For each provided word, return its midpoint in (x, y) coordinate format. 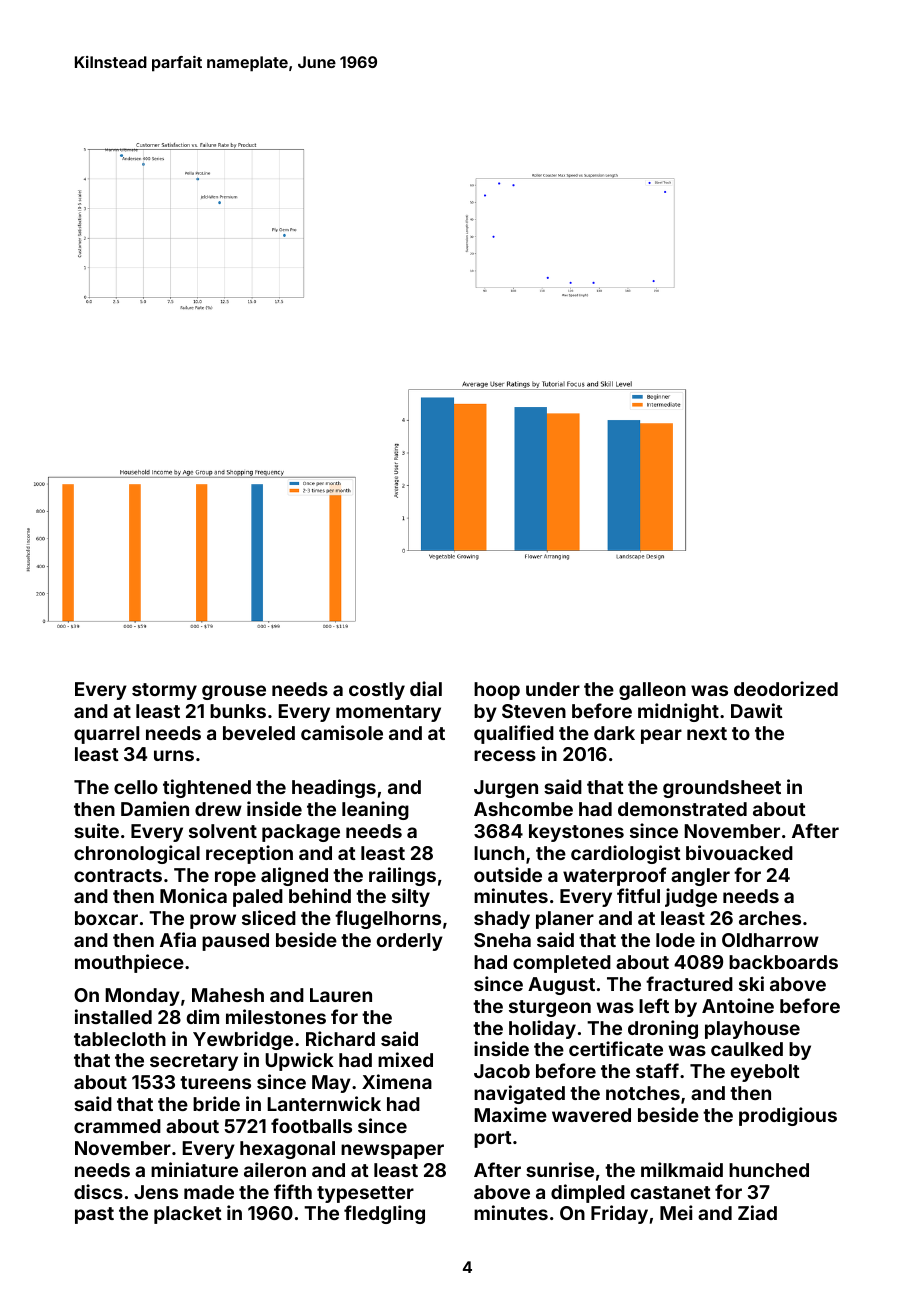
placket (188, 1215)
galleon (652, 691)
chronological (137, 854)
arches (770, 918)
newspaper (392, 1151)
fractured (689, 983)
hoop (497, 691)
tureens (215, 1082)
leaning (375, 810)
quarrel (106, 735)
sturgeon (550, 1008)
